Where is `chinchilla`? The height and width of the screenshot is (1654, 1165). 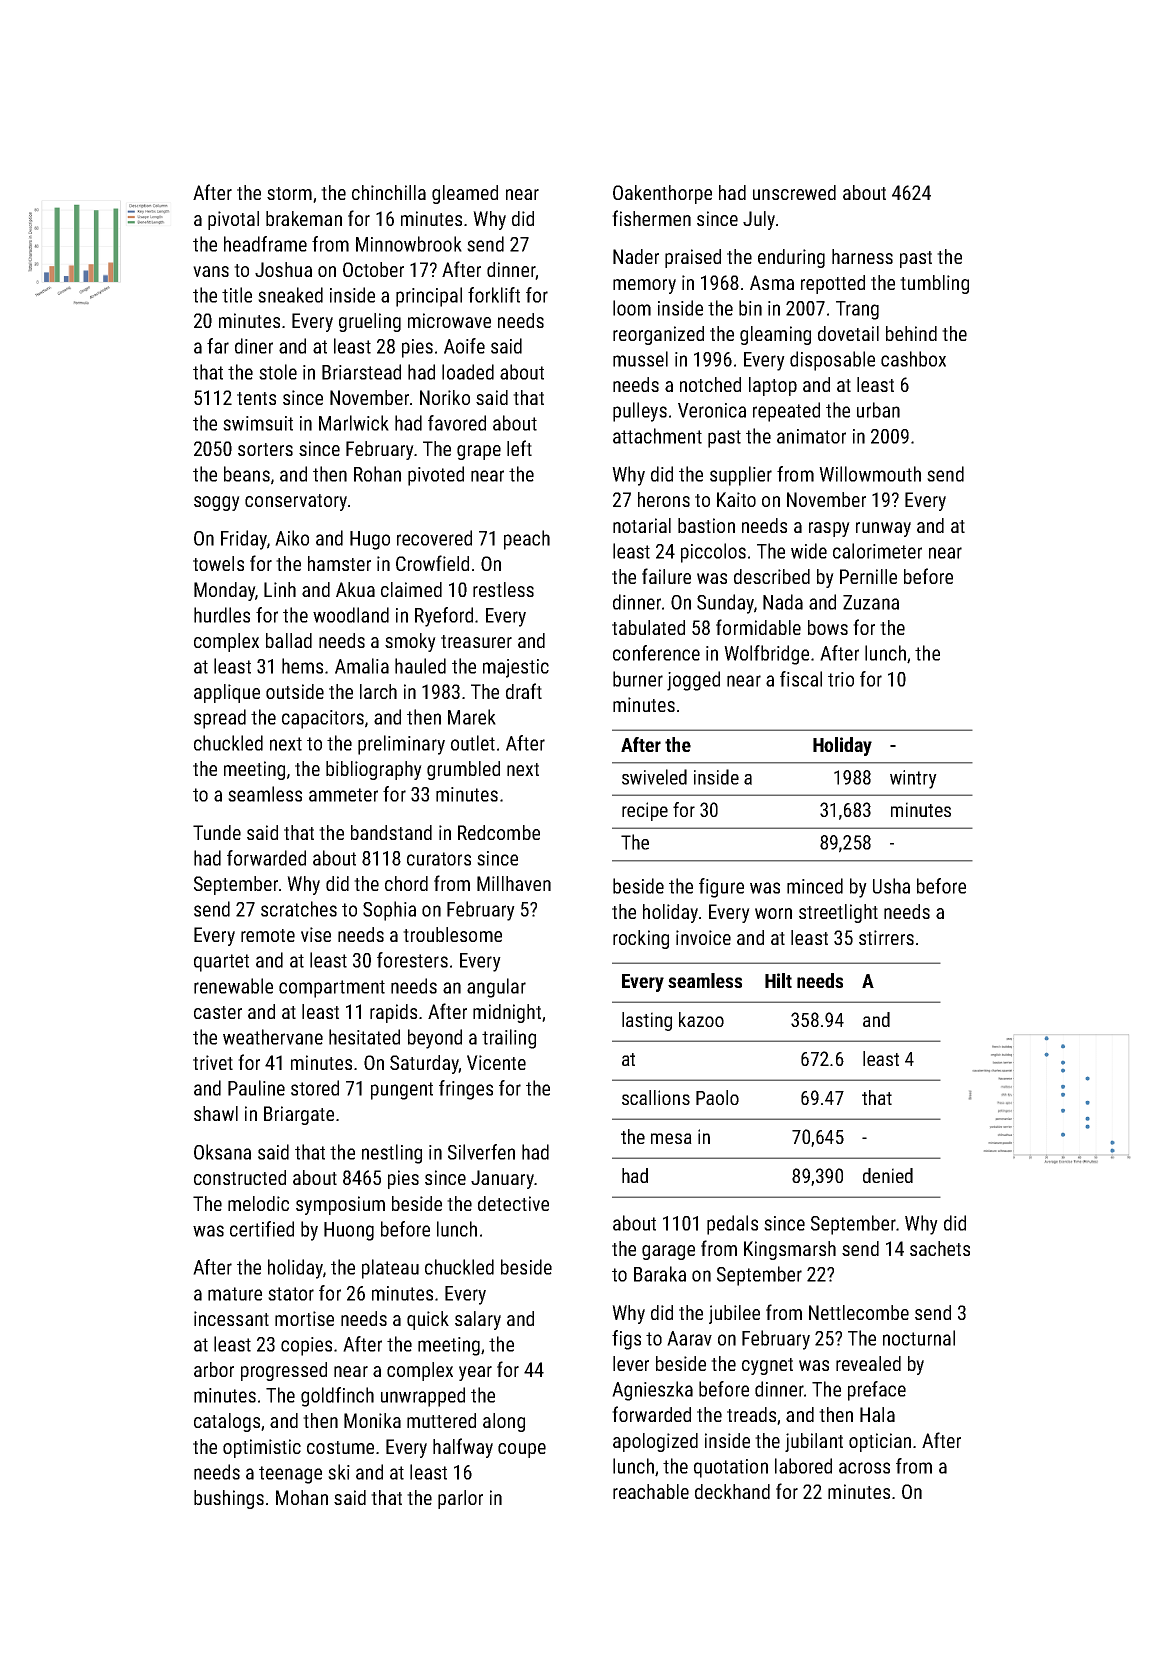 chinchilla is located at coordinates (389, 192).
